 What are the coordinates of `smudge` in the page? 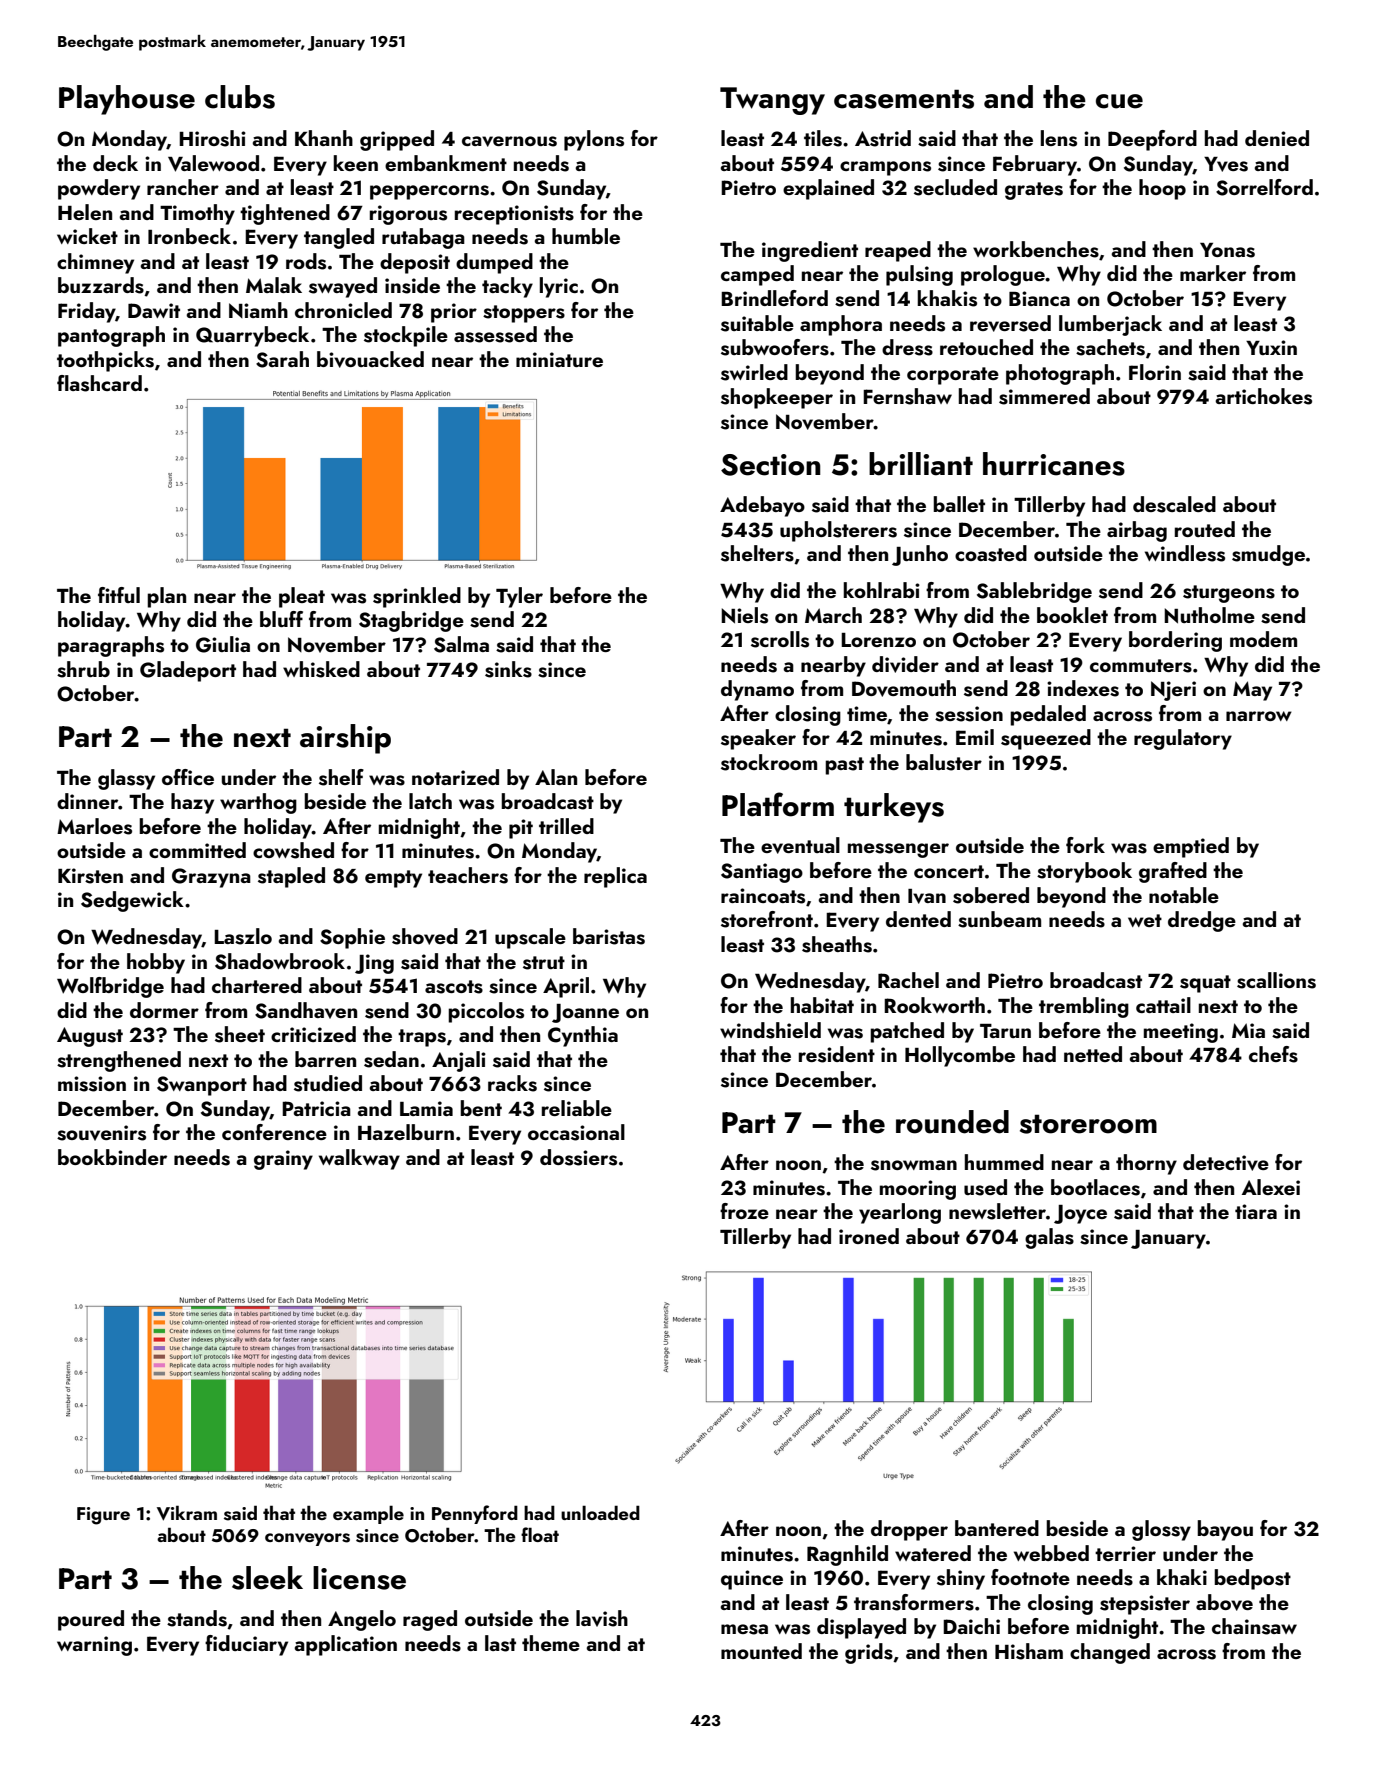 It's located at (1268, 555).
